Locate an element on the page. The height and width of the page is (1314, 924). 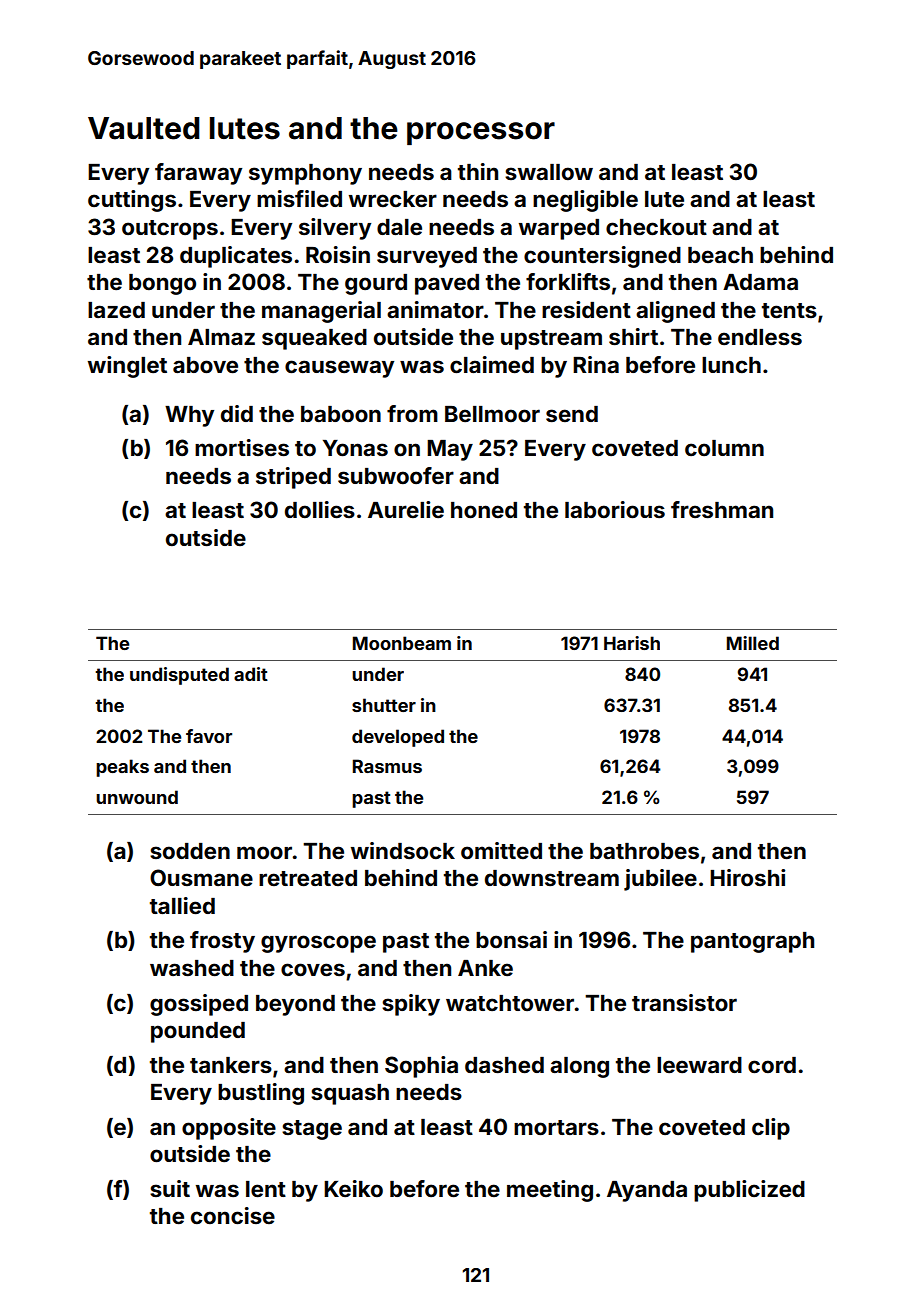
Moonbeam is located at coordinates (402, 643).
